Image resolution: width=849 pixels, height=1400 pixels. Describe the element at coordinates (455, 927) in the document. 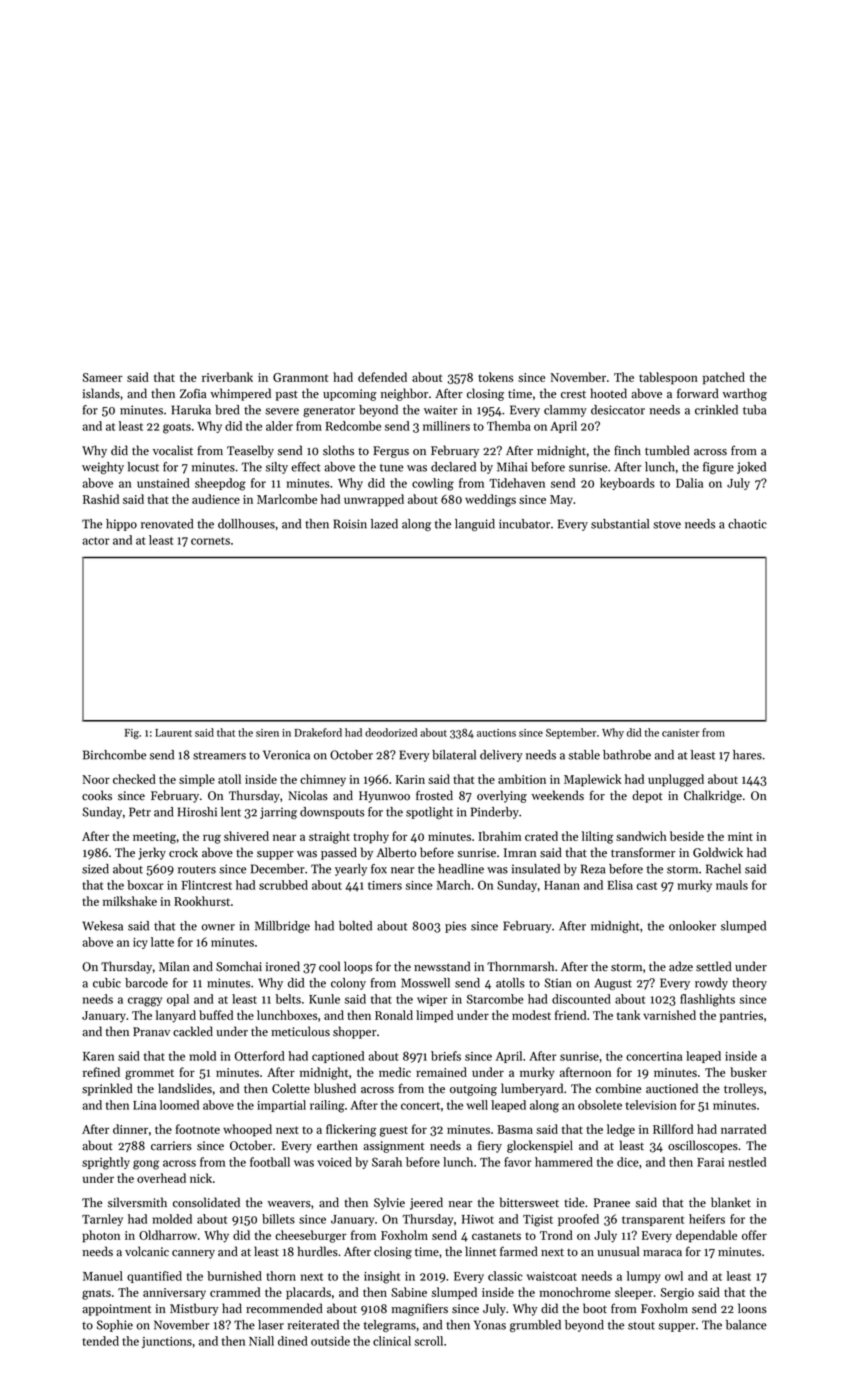

I see `pies` at that location.
